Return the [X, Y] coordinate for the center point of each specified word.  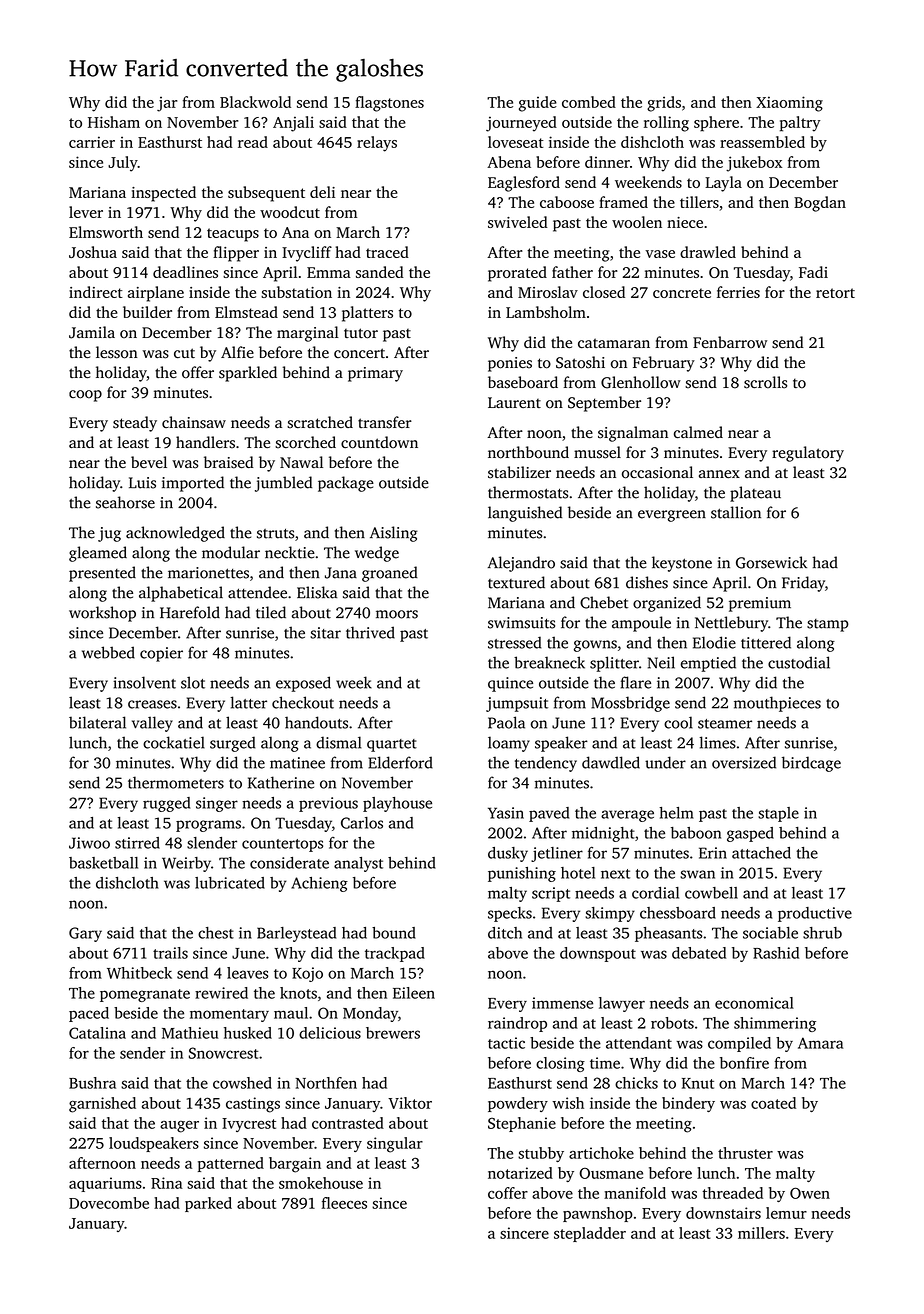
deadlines [185, 272]
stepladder [590, 1234]
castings [253, 1105]
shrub [822, 933]
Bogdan [820, 204]
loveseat [516, 142]
